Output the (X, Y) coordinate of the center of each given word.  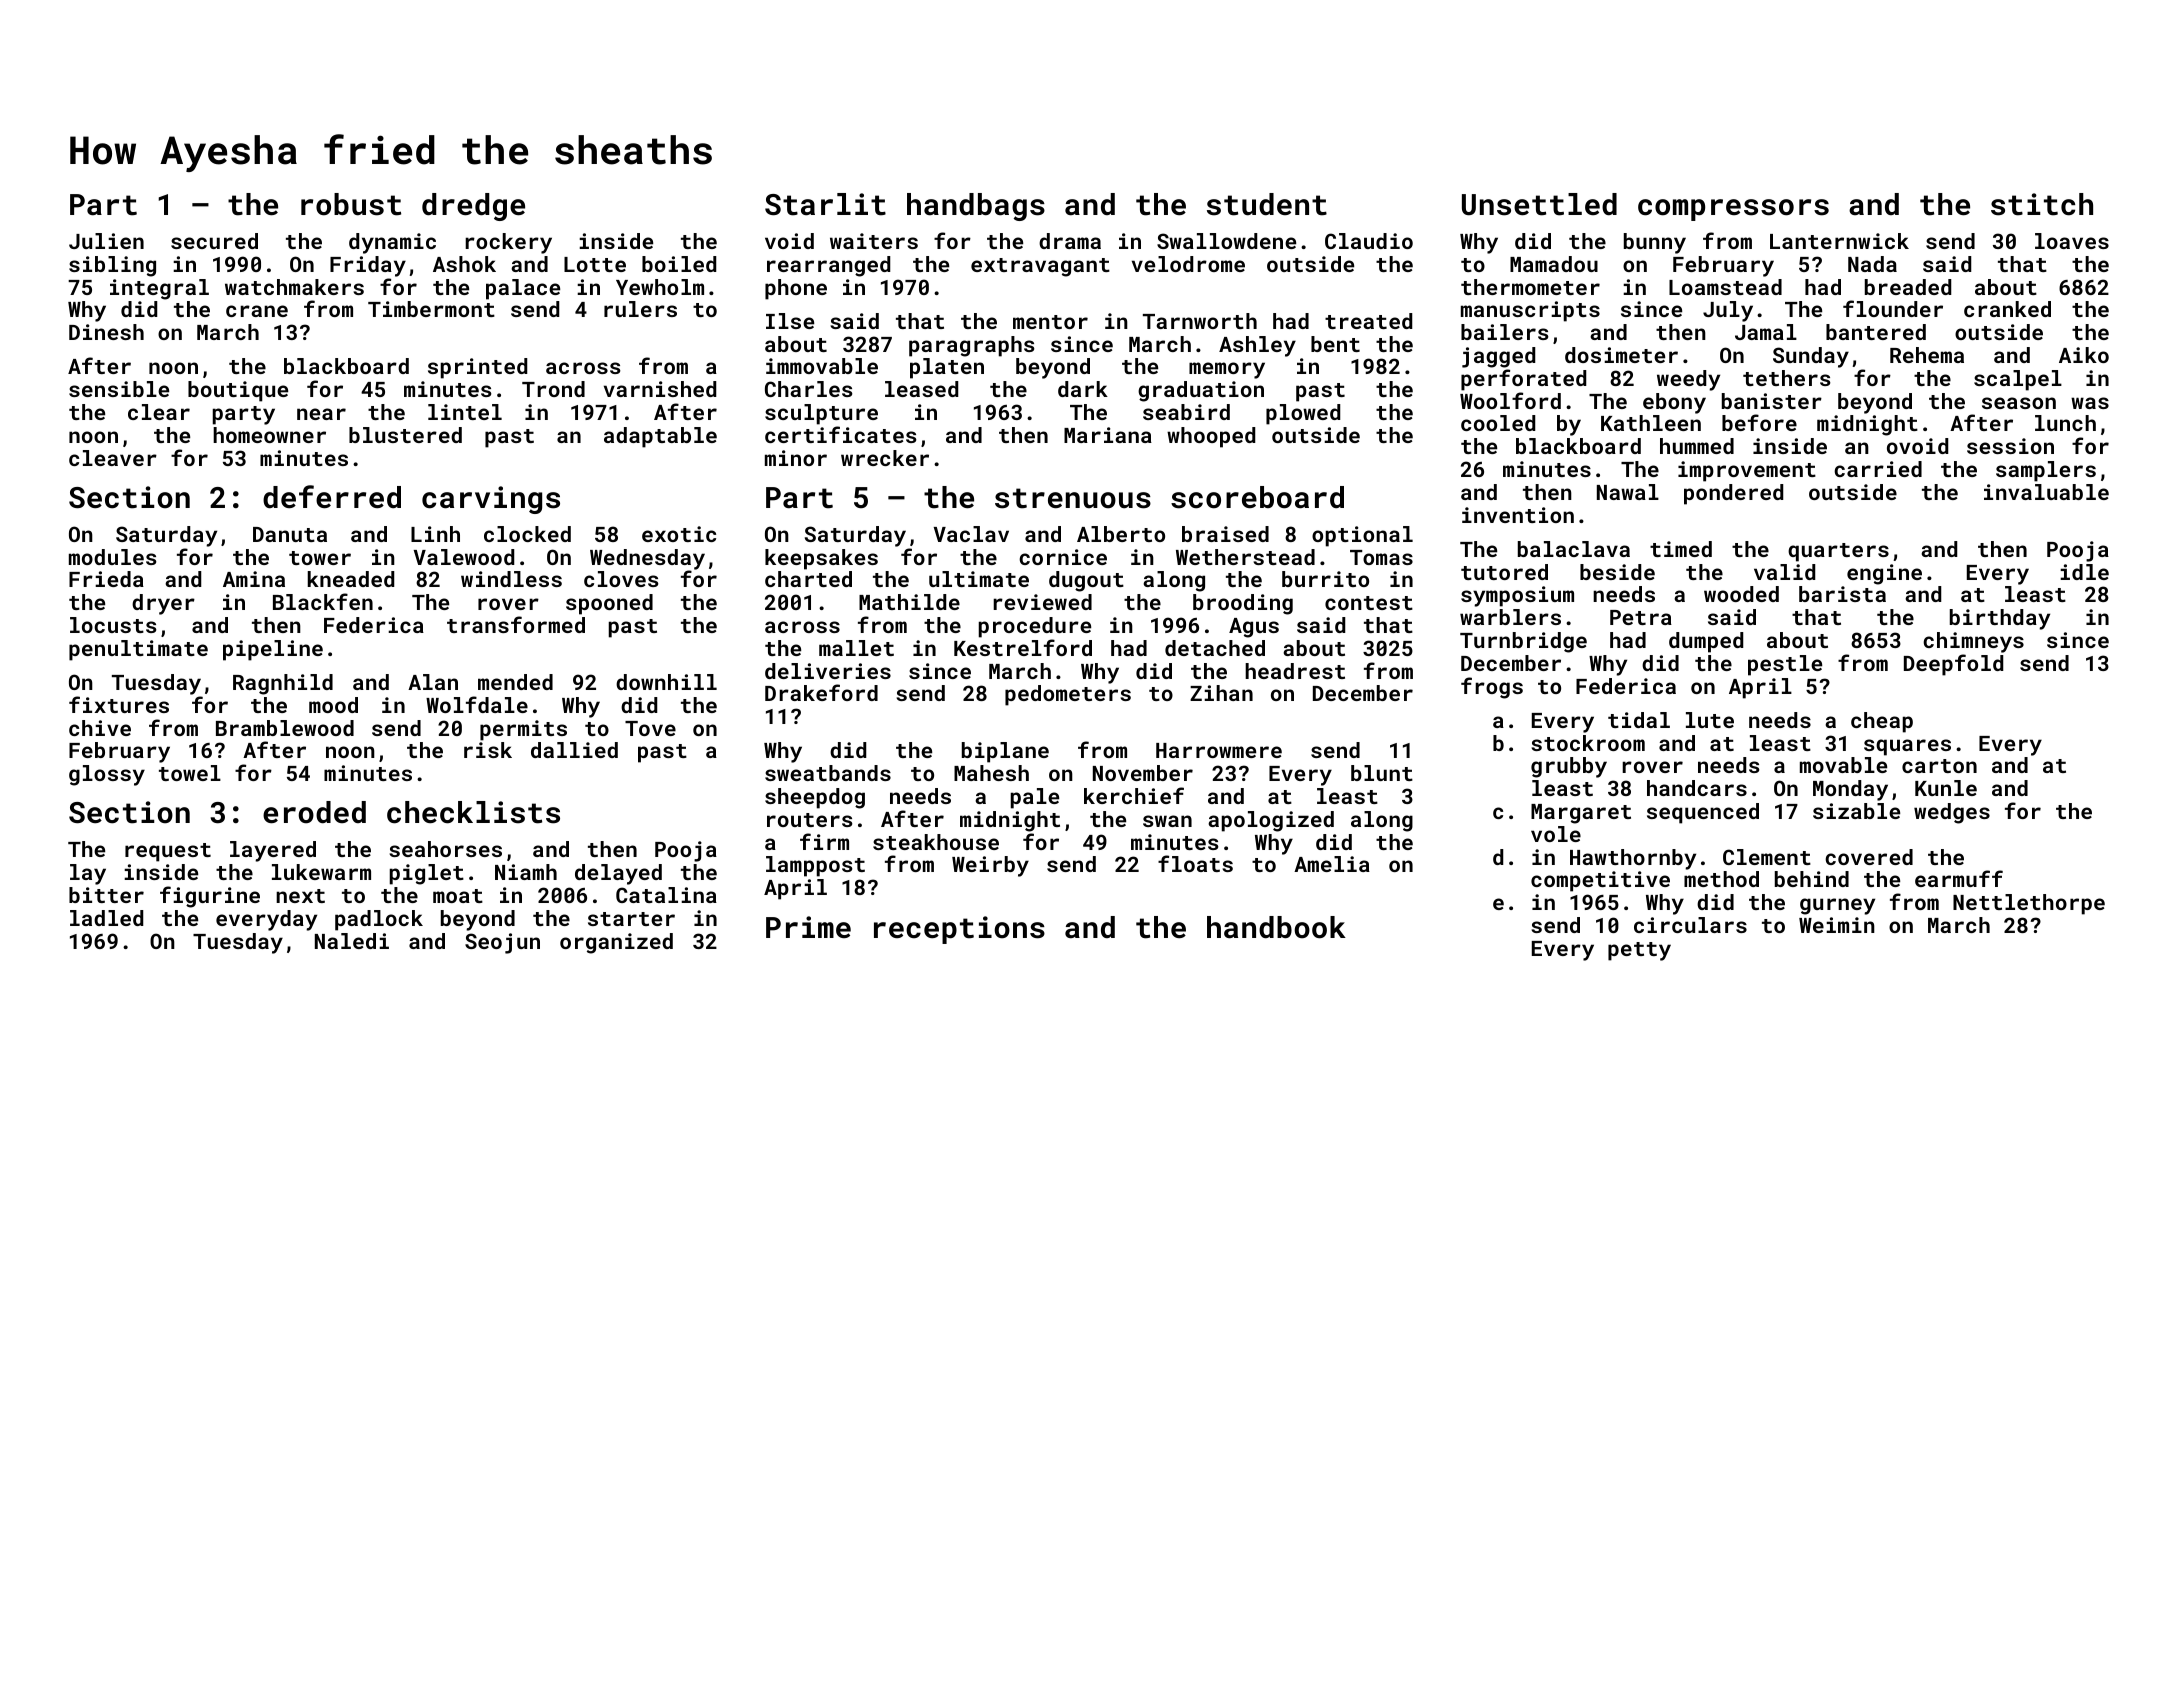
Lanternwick (1839, 241)
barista (1842, 594)
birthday (2000, 619)
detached (1215, 648)
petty (1639, 951)
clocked (527, 534)
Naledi (352, 941)
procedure (1035, 627)
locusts (113, 625)
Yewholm (660, 287)
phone (796, 289)
